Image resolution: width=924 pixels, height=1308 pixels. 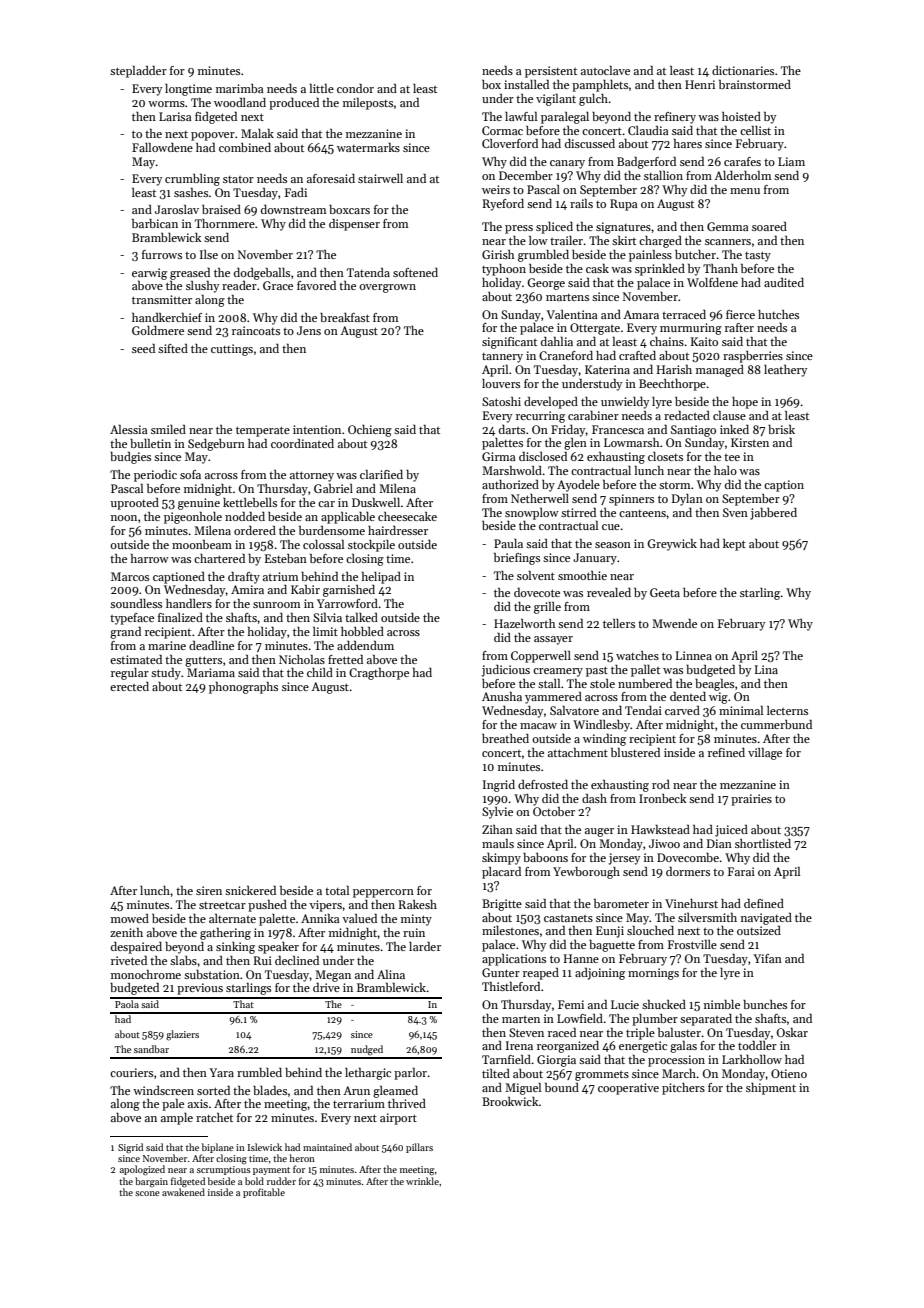 I want to click on condor, so click(x=355, y=88).
